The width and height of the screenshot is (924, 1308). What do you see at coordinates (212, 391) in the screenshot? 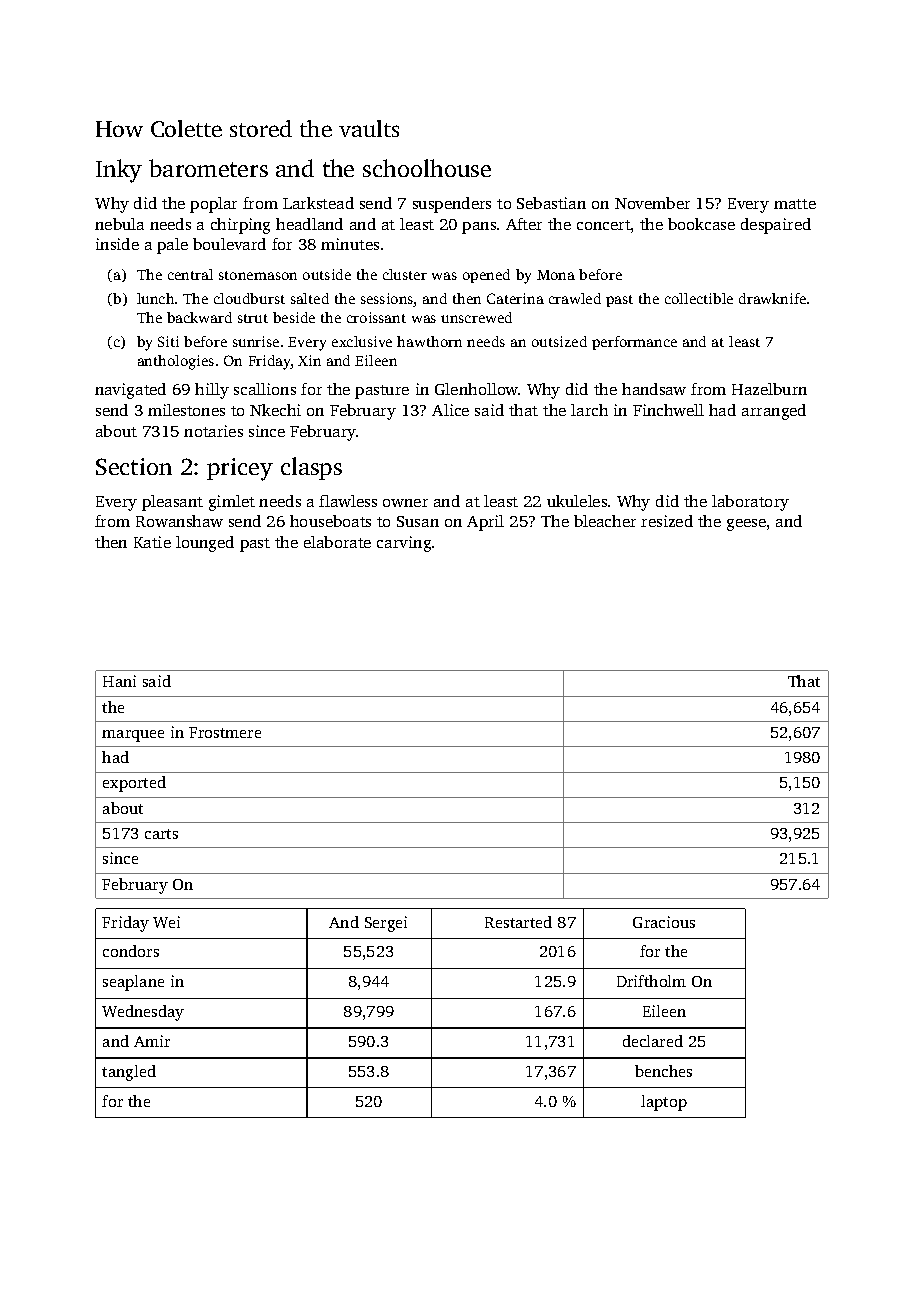
I see `hilly` at bounding box center [212, 391].
